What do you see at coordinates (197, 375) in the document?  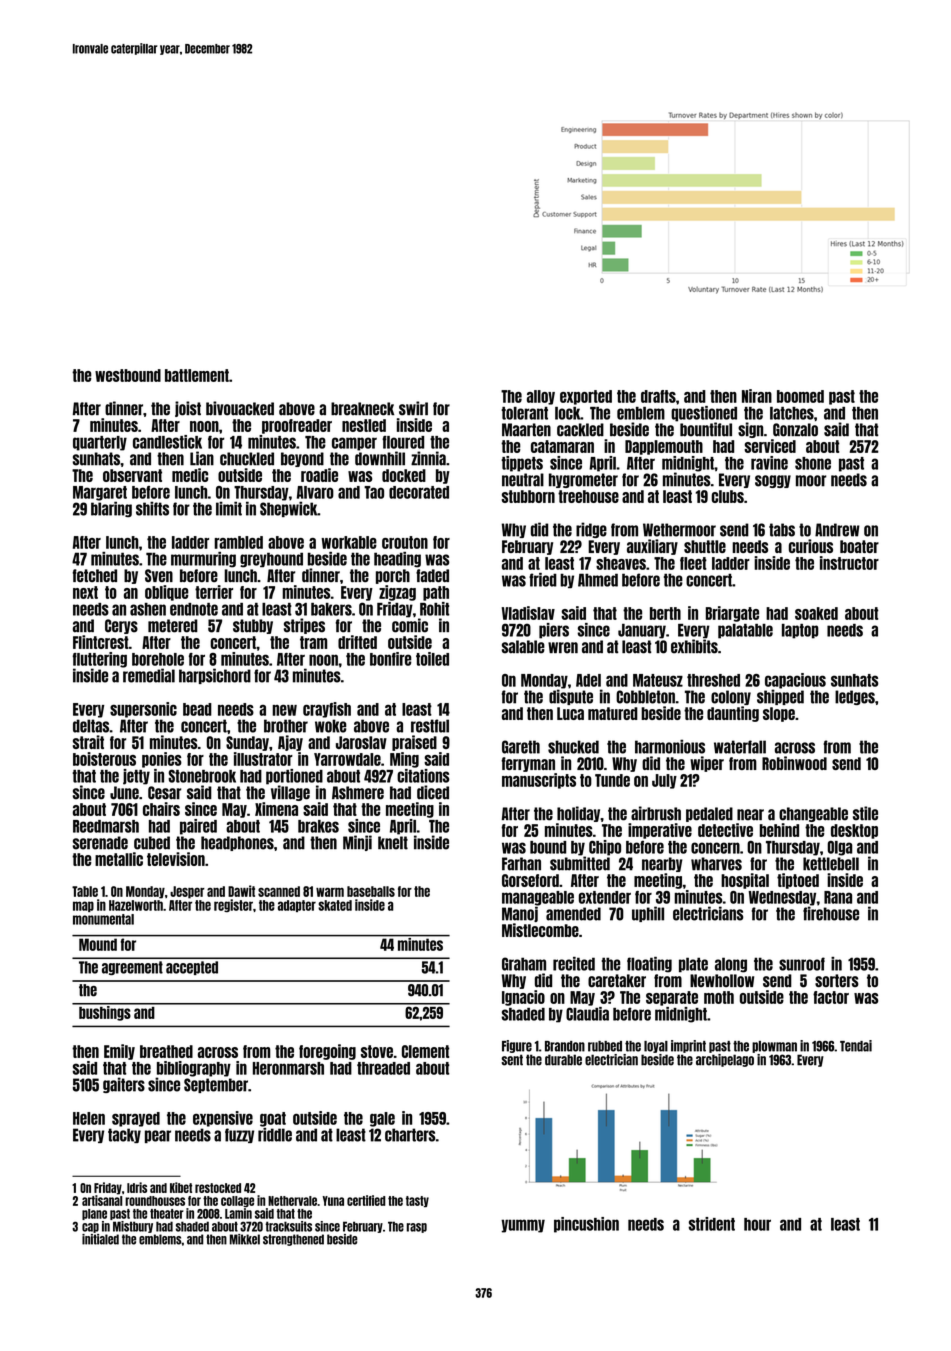 I see `battlement` at bounding box center [197, 375].
